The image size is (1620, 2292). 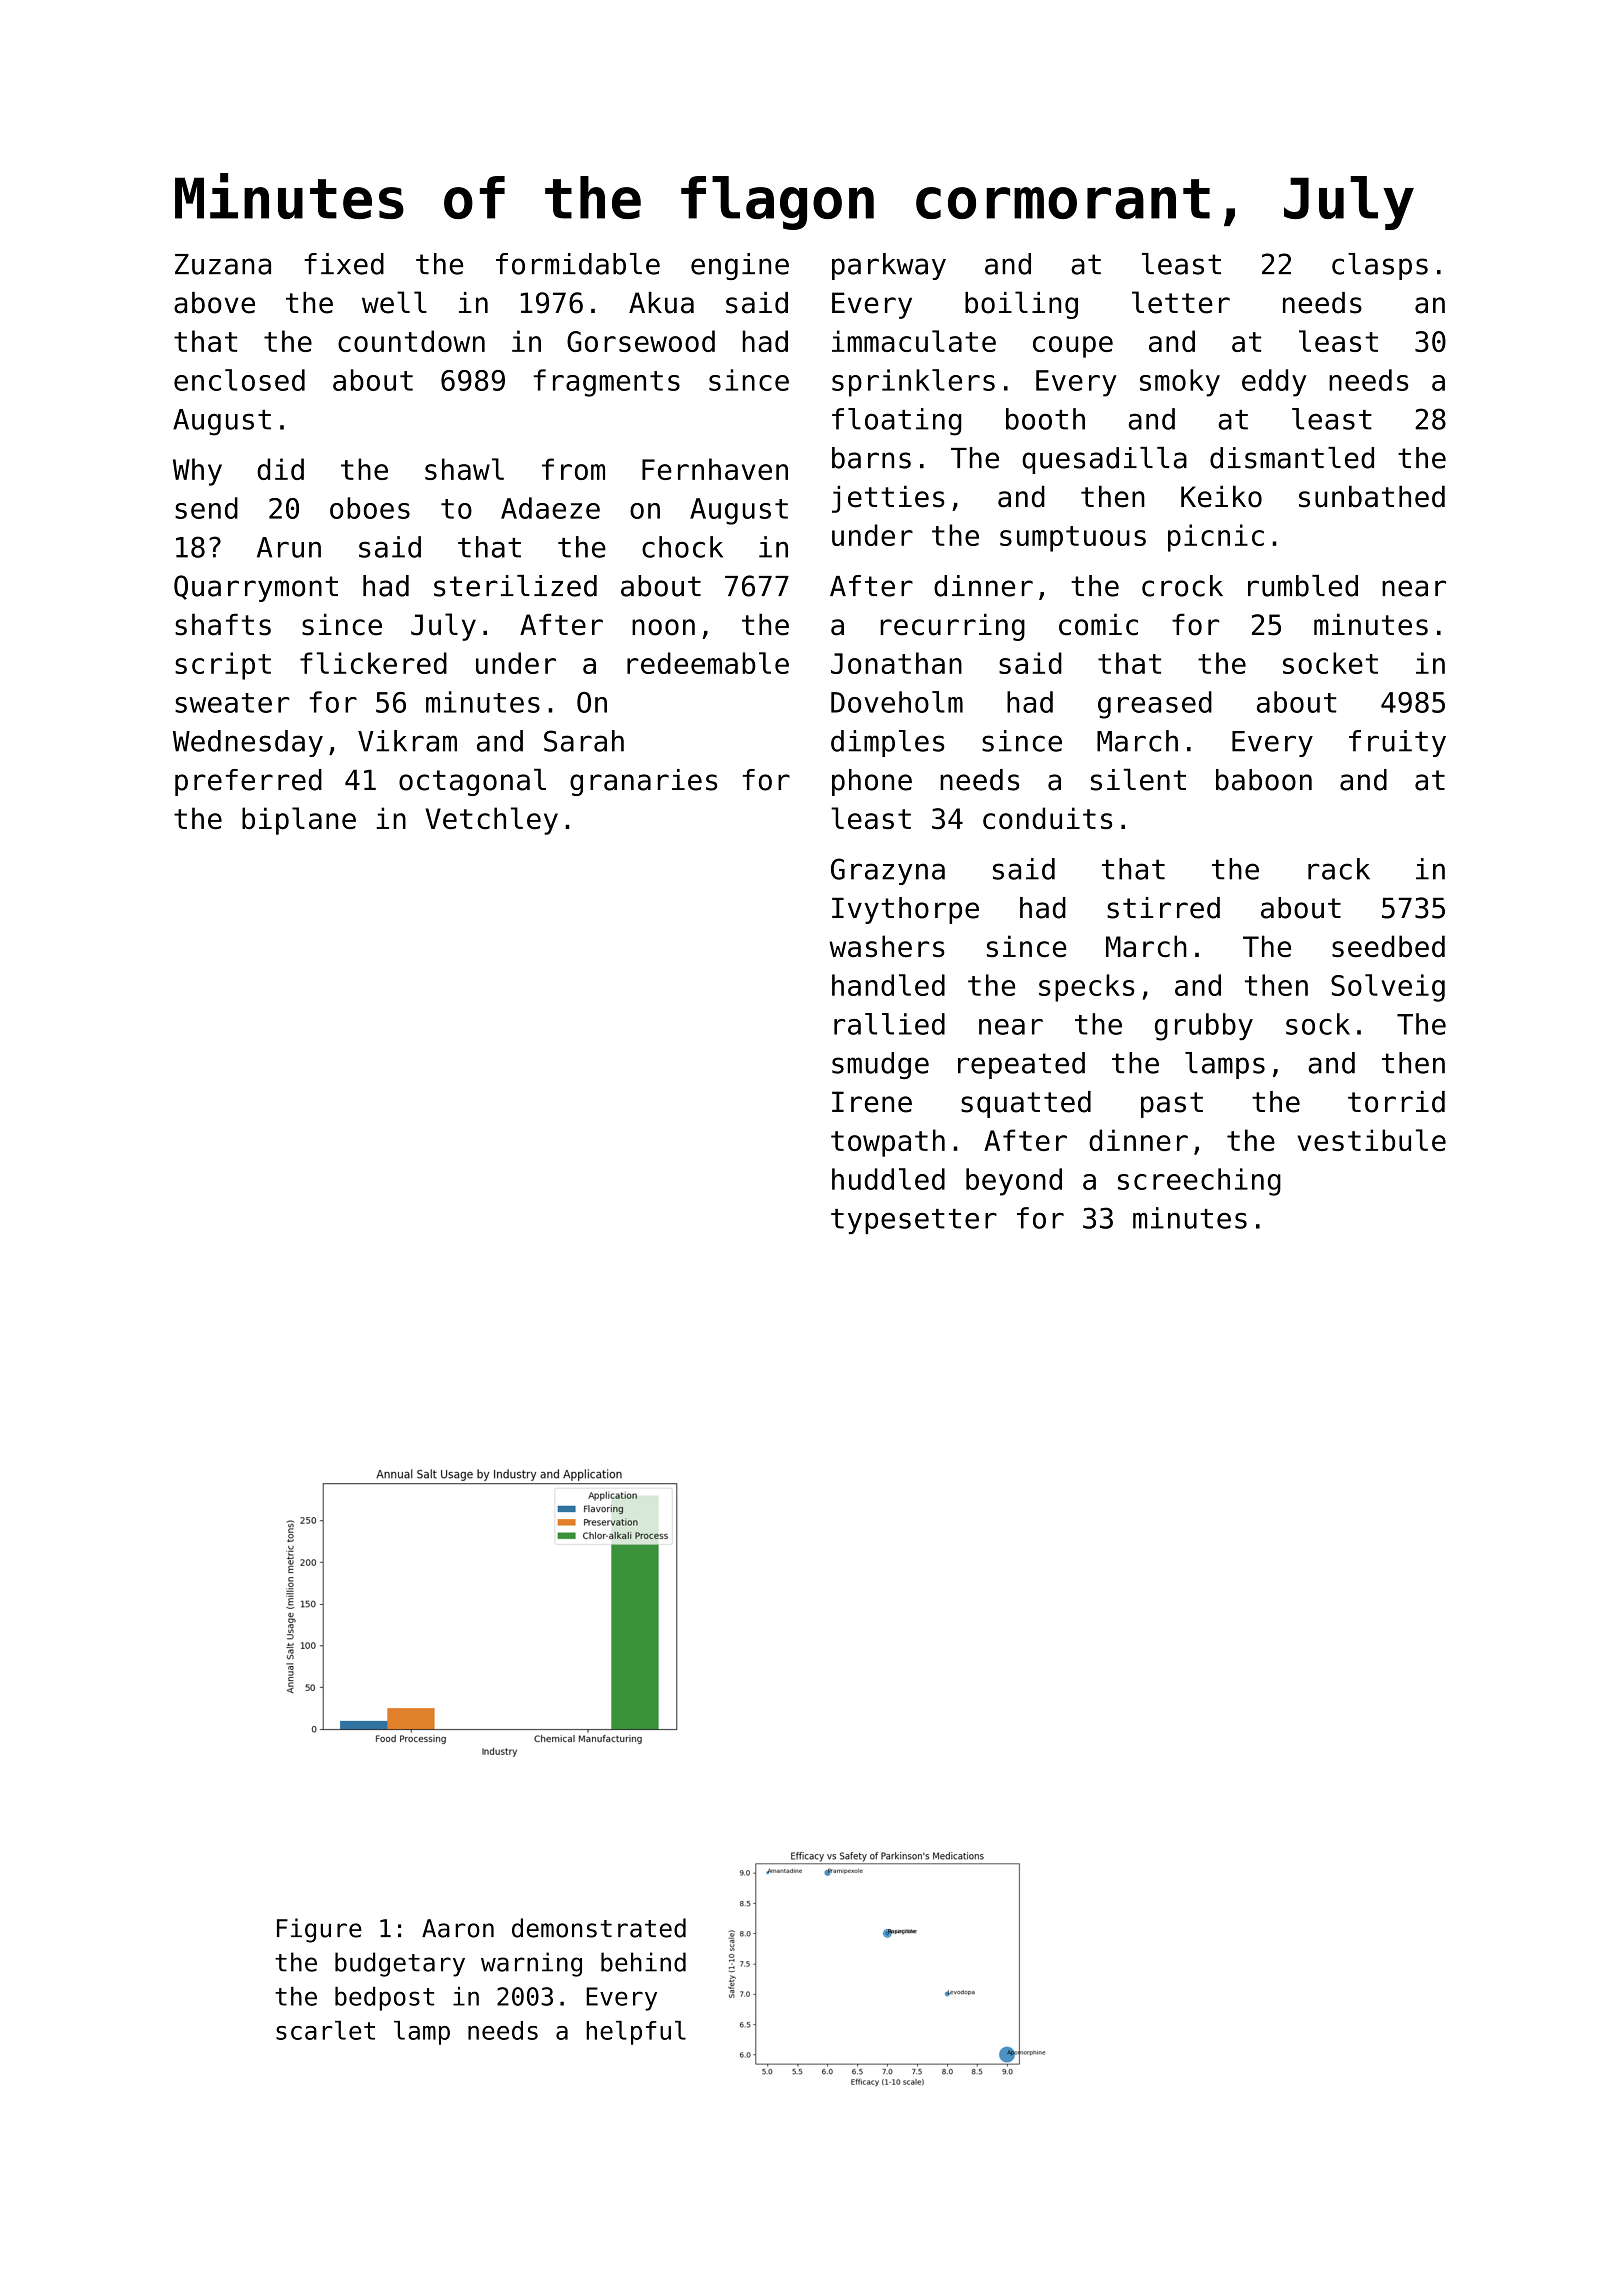 What do you see at coordinates (1155, 705) in the screenshot?
I see `greased` at bounding box center [1155, 705].
